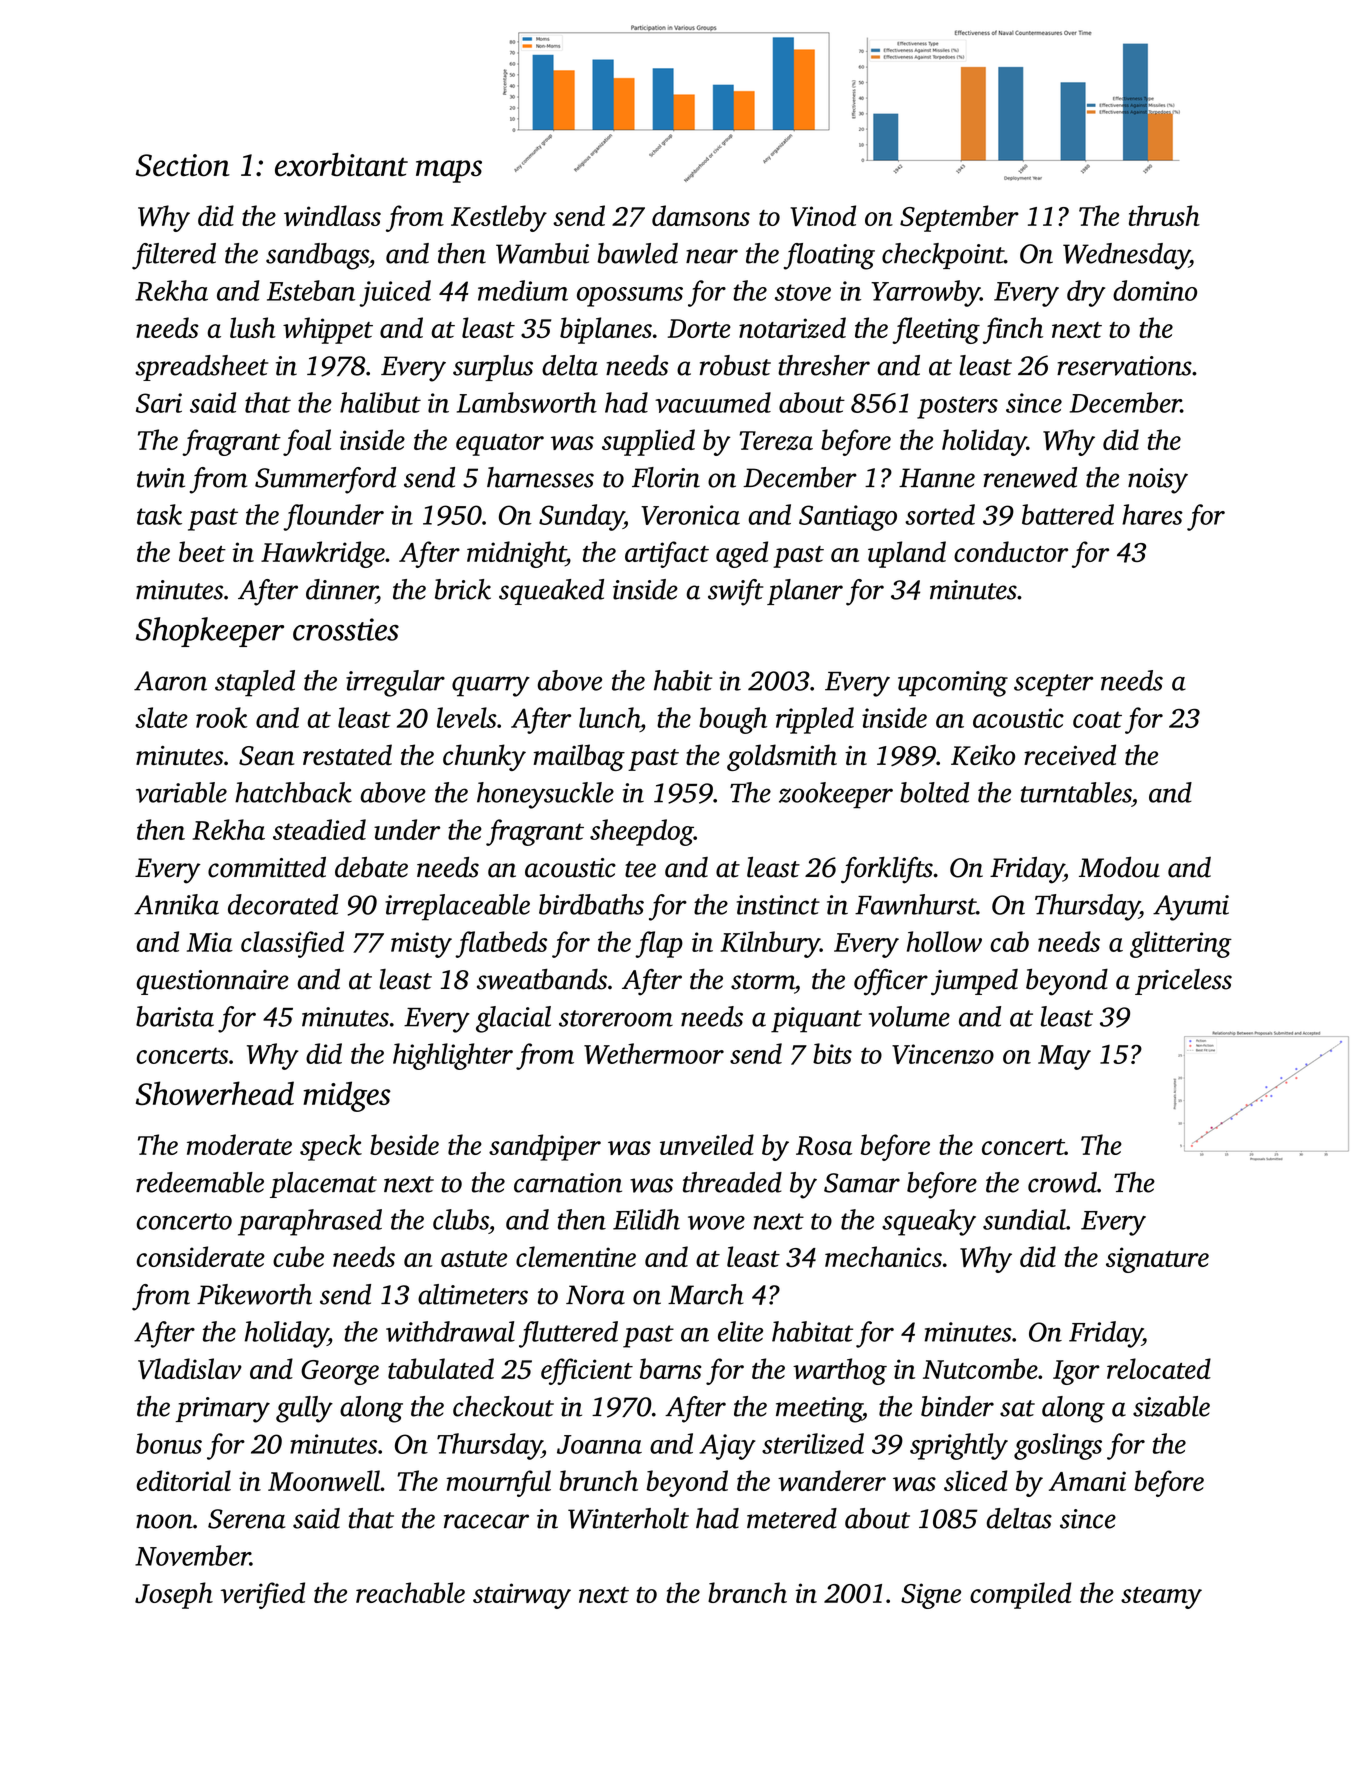 The height and width of the screenshot is (1775, 1372). What do you see at coordinates (732, 1182) in the screenshot?
I see `threaded` at bounding box center [732, 1182].
